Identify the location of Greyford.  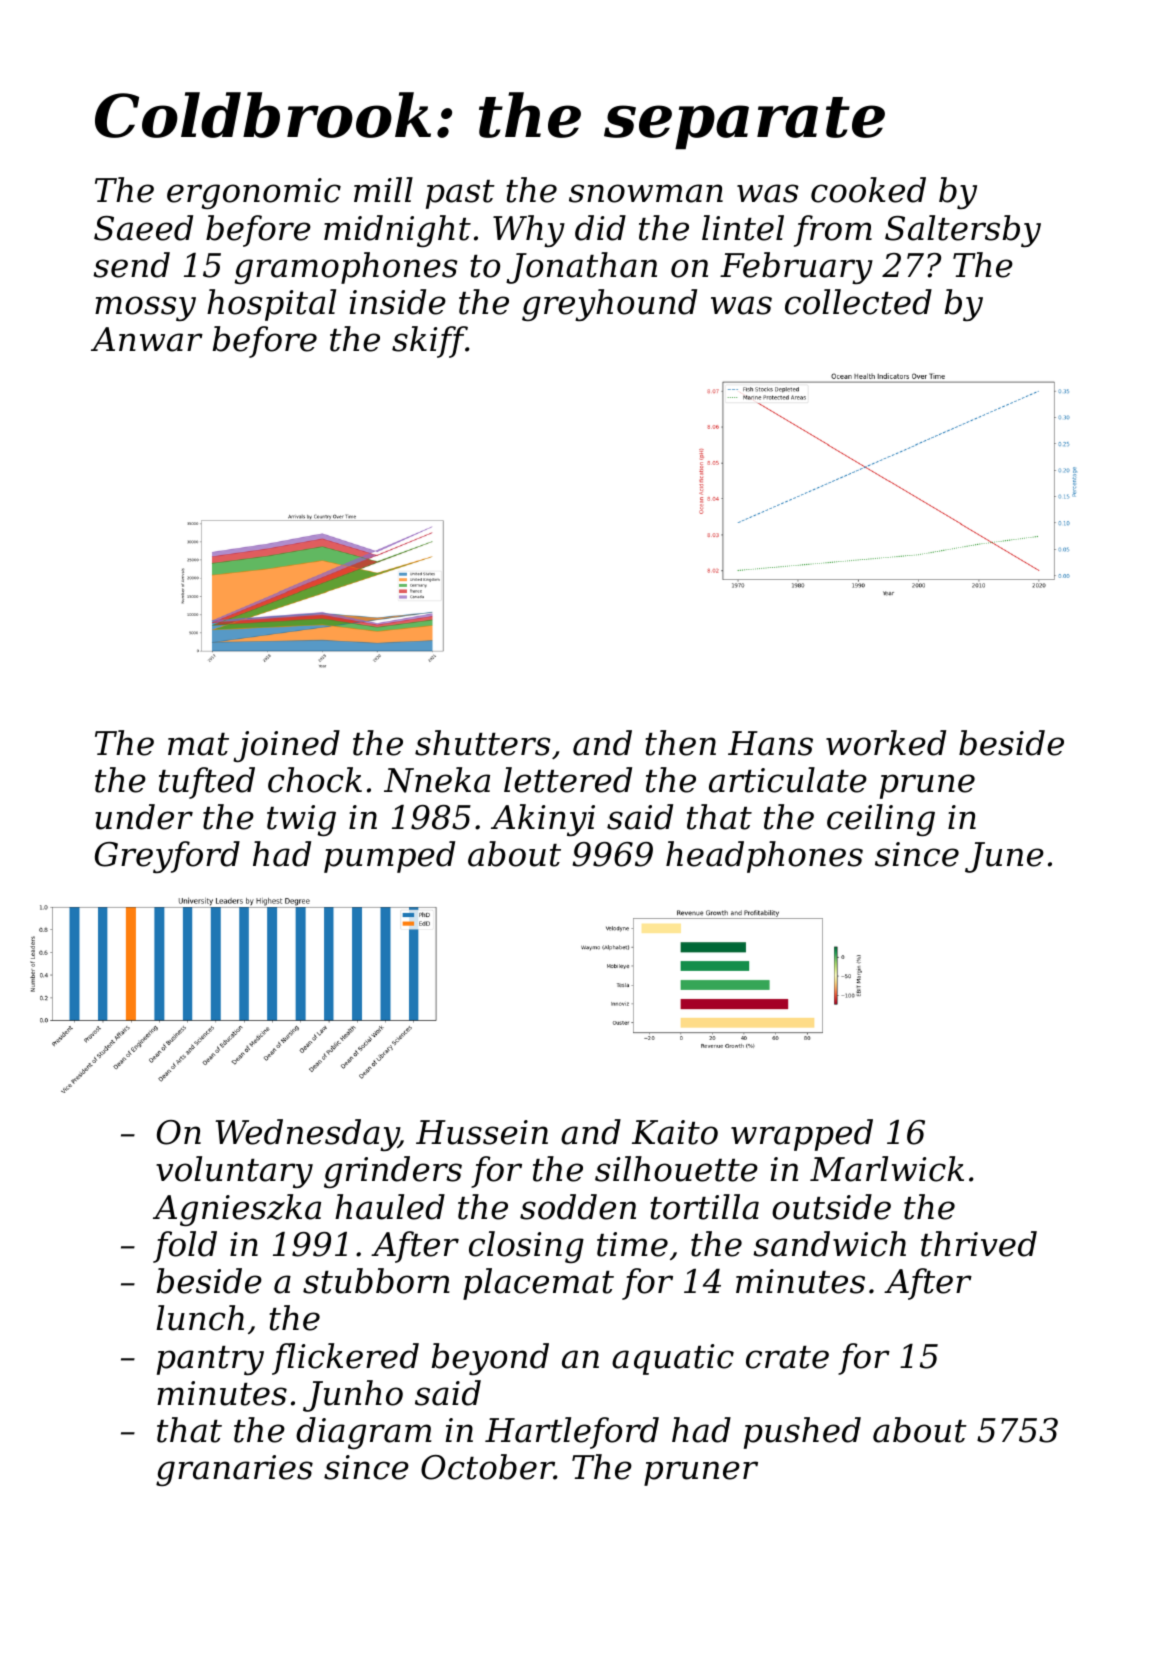
(167, 857).
